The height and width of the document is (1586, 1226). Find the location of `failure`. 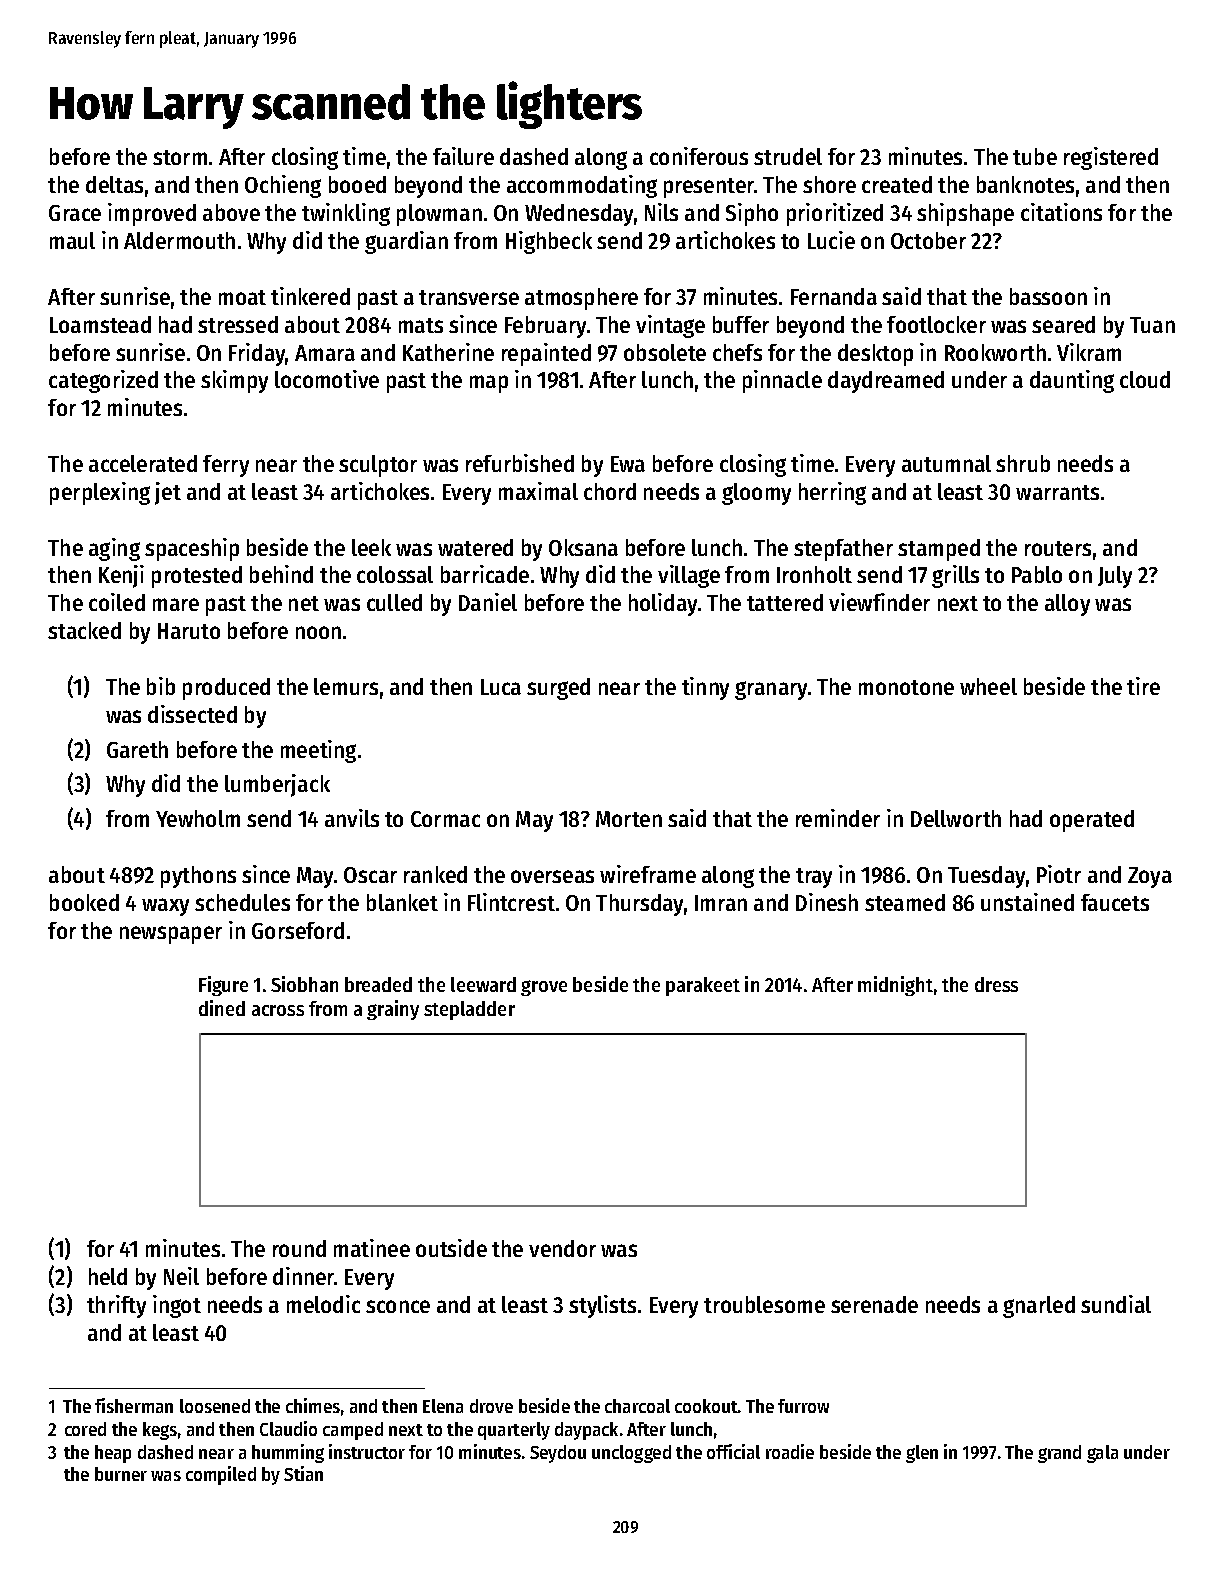

failure is located at coordinates (463, 156).
